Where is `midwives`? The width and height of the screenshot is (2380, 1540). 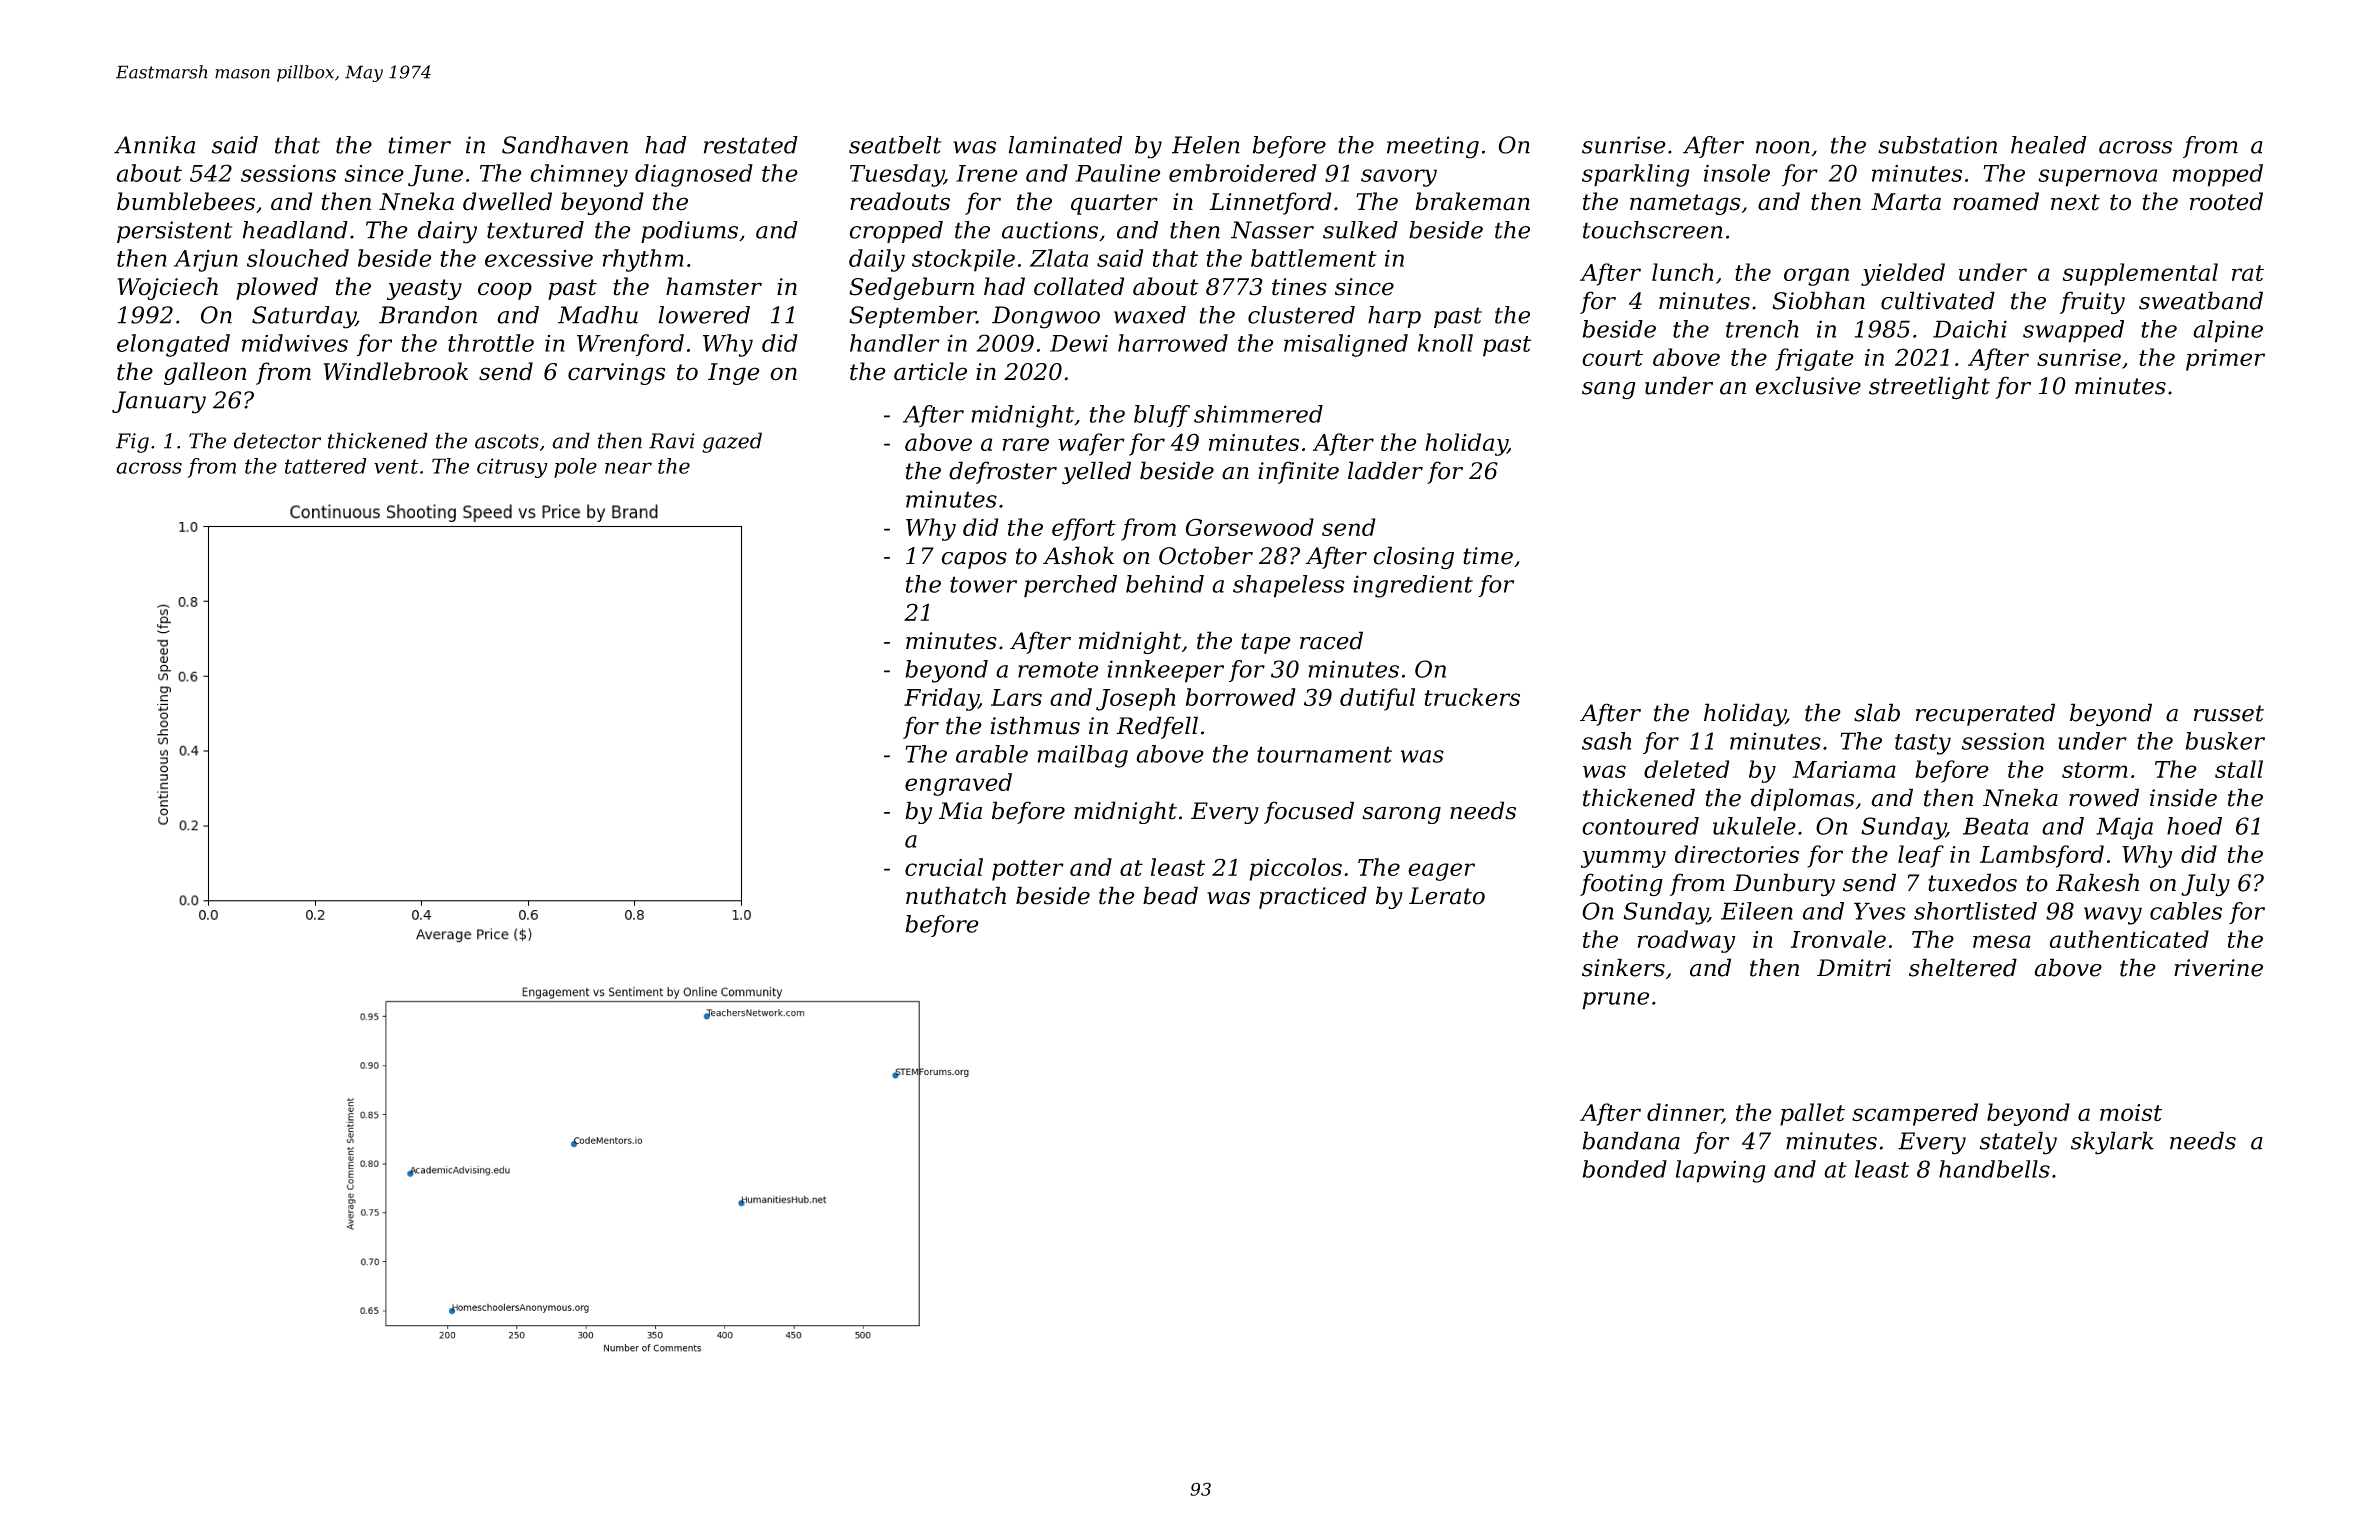
midwives is located at coordinates (295, 343).
